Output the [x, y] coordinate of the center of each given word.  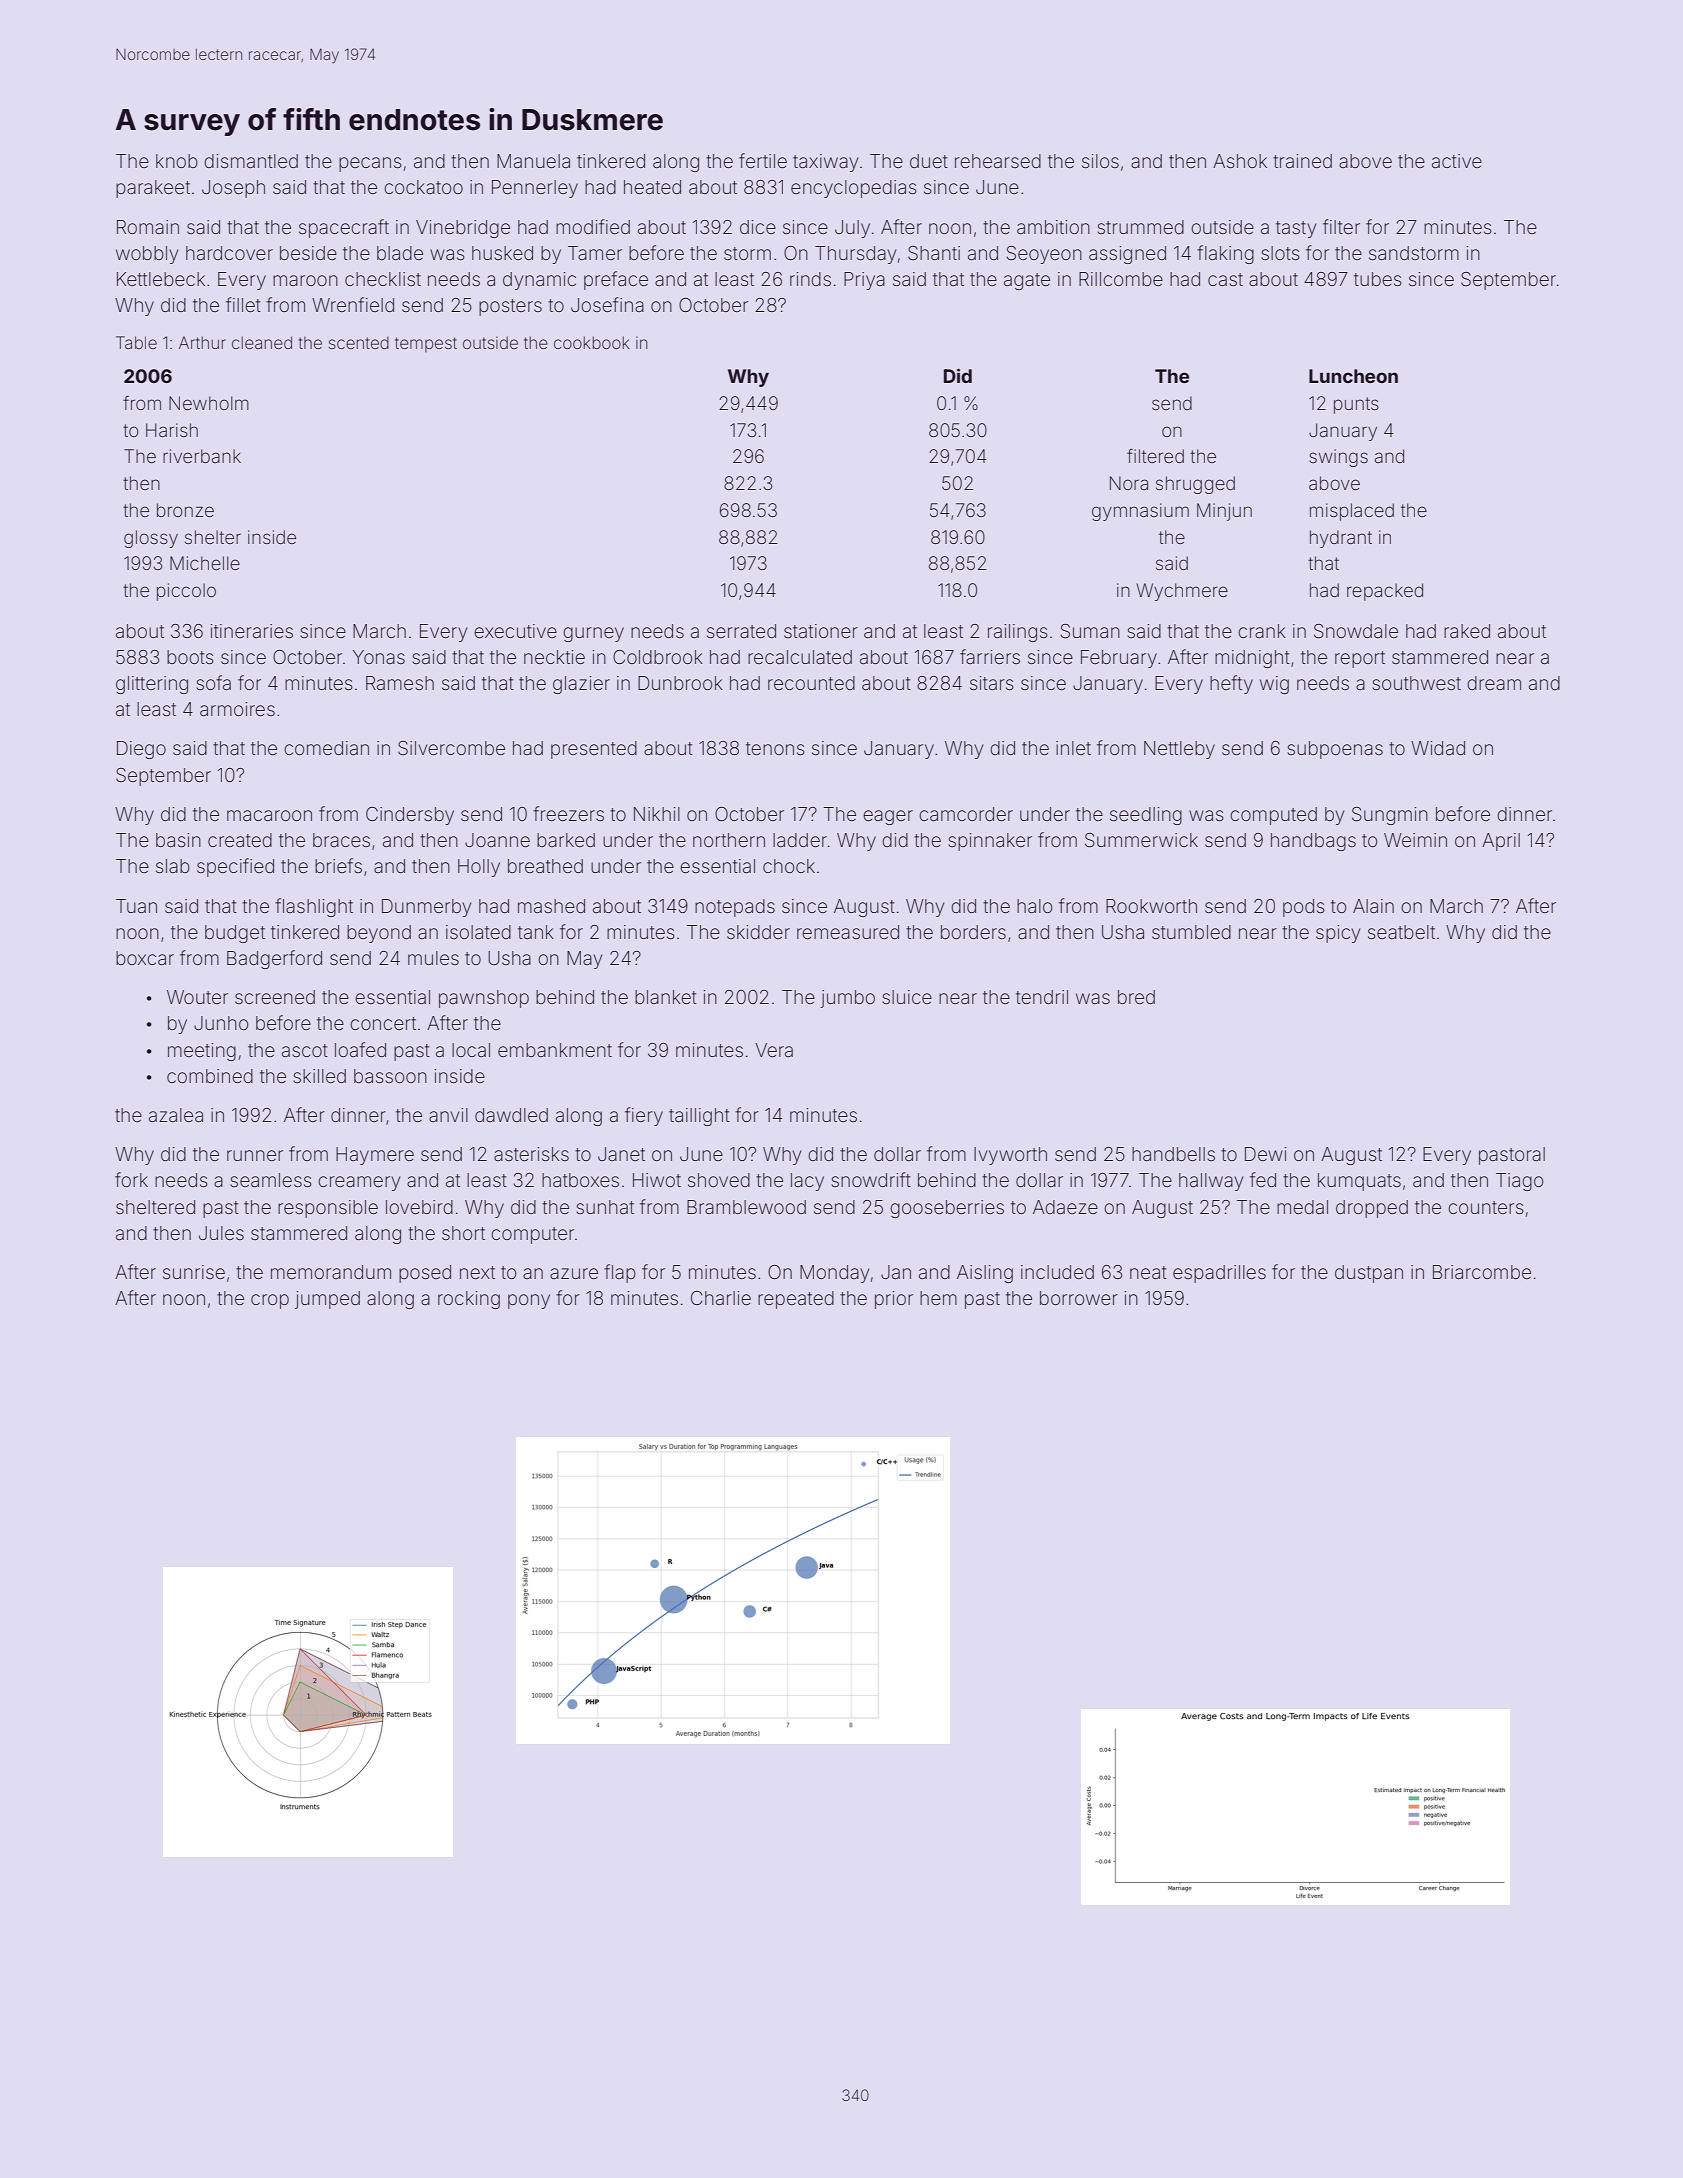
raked [1467, 631]
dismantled [251, 161]
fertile [763, 160]
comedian [326, 748]
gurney [593, 634]
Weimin [1415, 840]
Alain [1373, 906]
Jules [221, 1233]
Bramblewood [746, 1207]
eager [888, 817]
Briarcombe [1482, 1272]
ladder [800, 840]
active [1457, 161]
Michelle [205, 563]
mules [433, 958]
